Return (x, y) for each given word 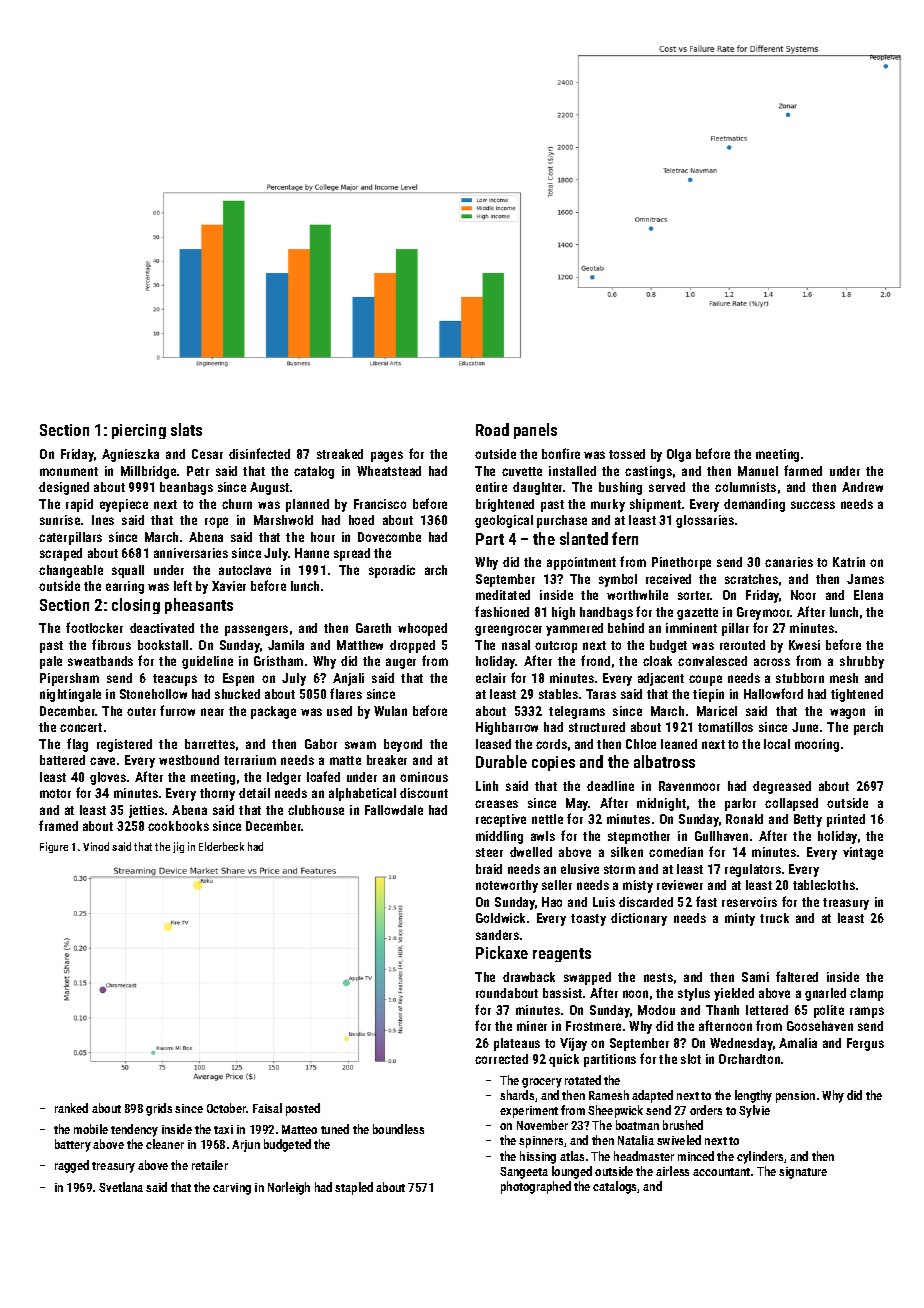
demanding (754, 505)
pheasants (199, 606)
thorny (217, 794)
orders (706, 1110)
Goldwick (500, 918)
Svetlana (121, 1187)
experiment (529, 1112)
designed (64, 488)
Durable (501, 761)
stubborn (800, 678)
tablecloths (824, 885)
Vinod (96, 846)
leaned (679, 744)
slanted (584, 538)
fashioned (502, 611)
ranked (71, 1108)
